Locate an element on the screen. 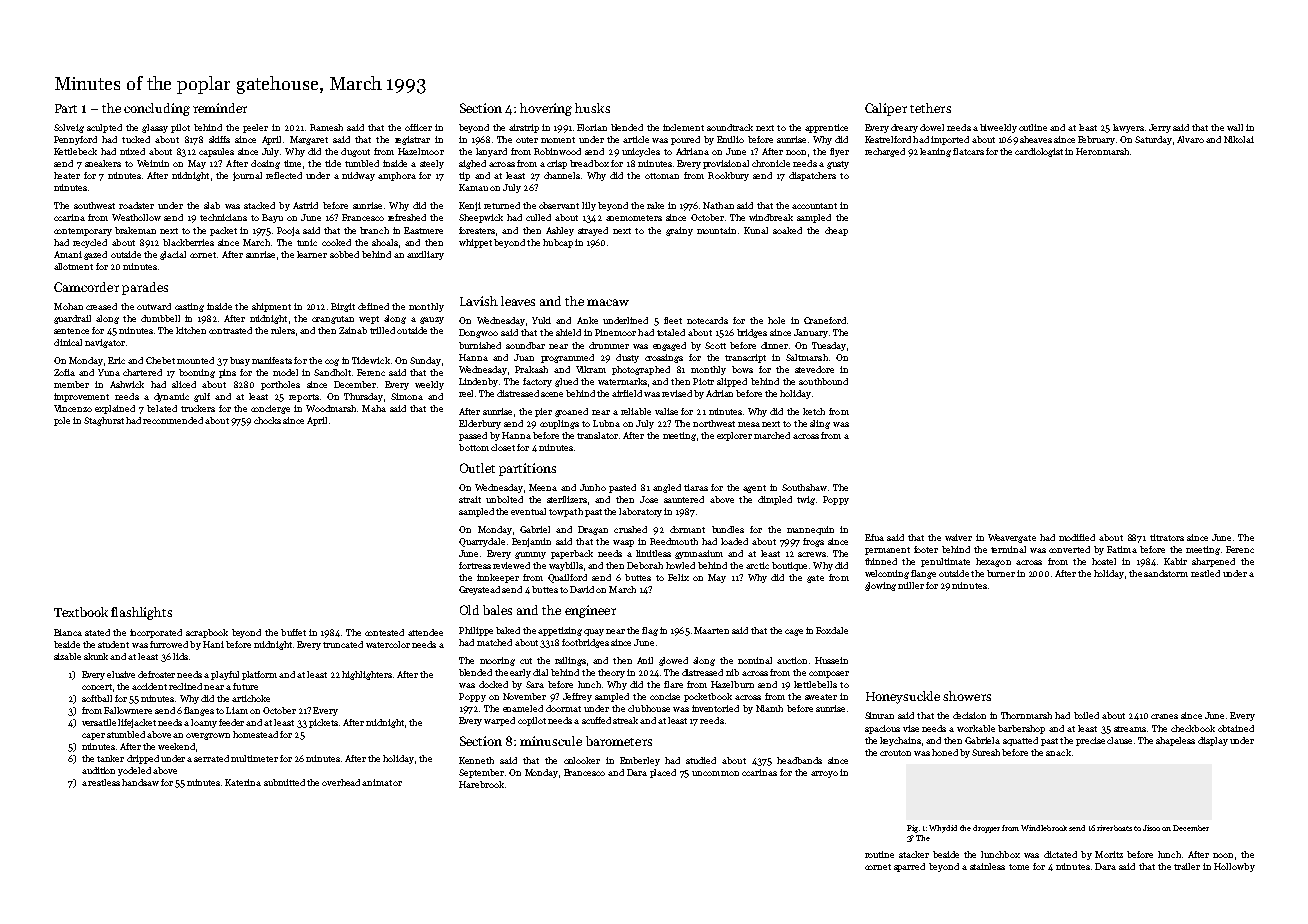 The image size is (1308, 924). sparred is located at coordinates (909, 867).
